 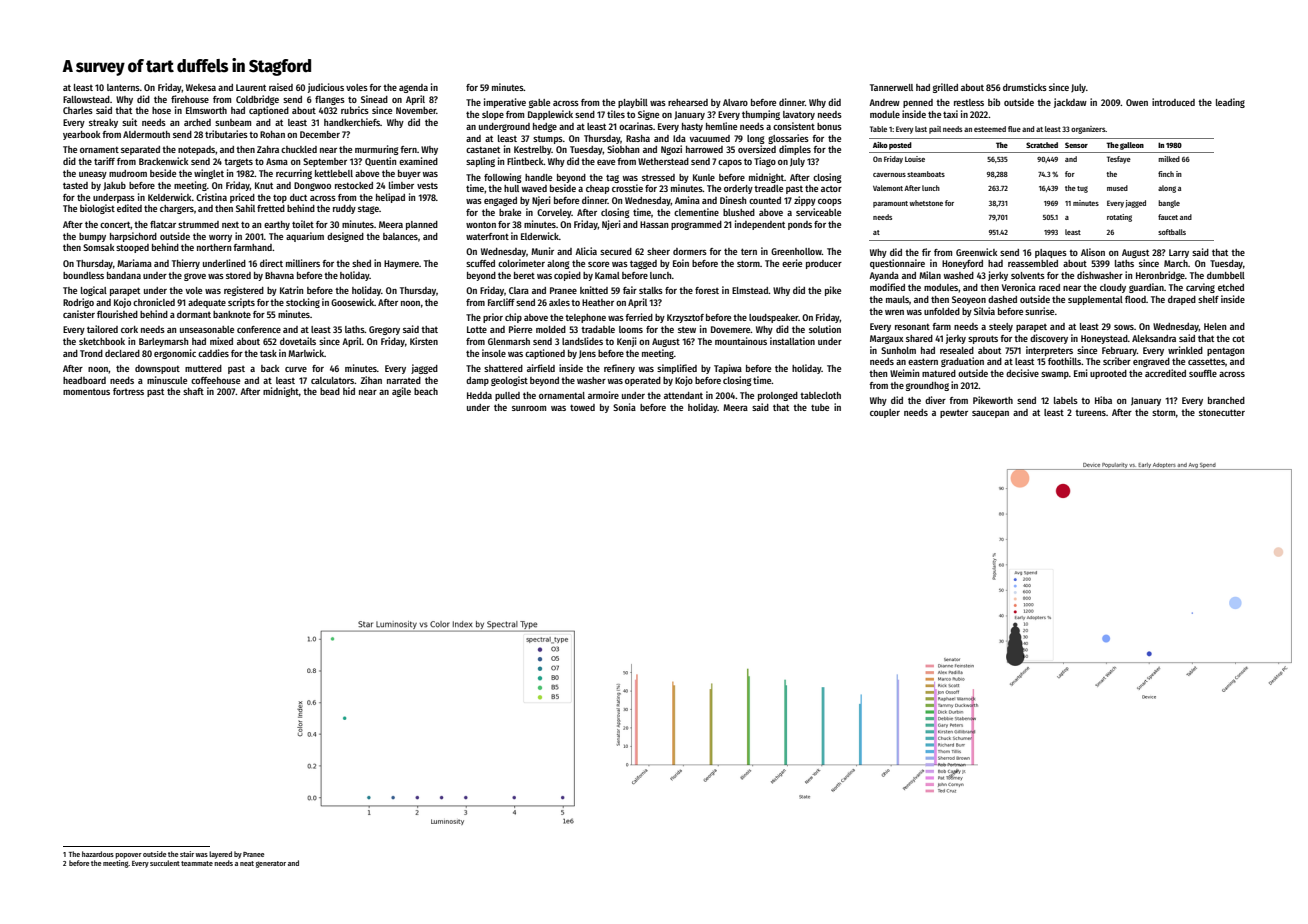 What do you see at coordinates (86, 392) in the document?
I see `momentous` at bounding box center [86, 392].
